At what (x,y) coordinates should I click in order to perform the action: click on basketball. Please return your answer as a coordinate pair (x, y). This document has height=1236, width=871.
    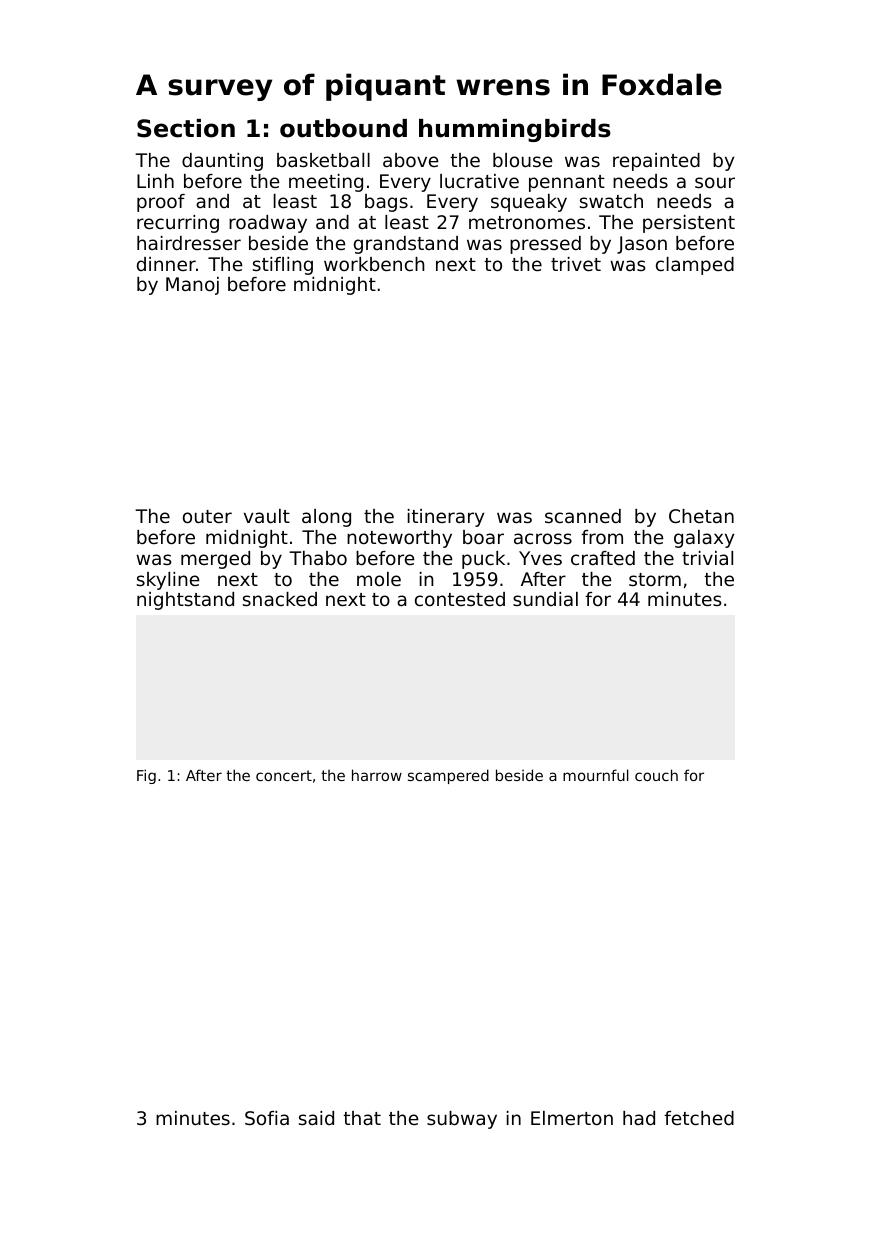
    Looking at the image, I should click on (323, 160).
